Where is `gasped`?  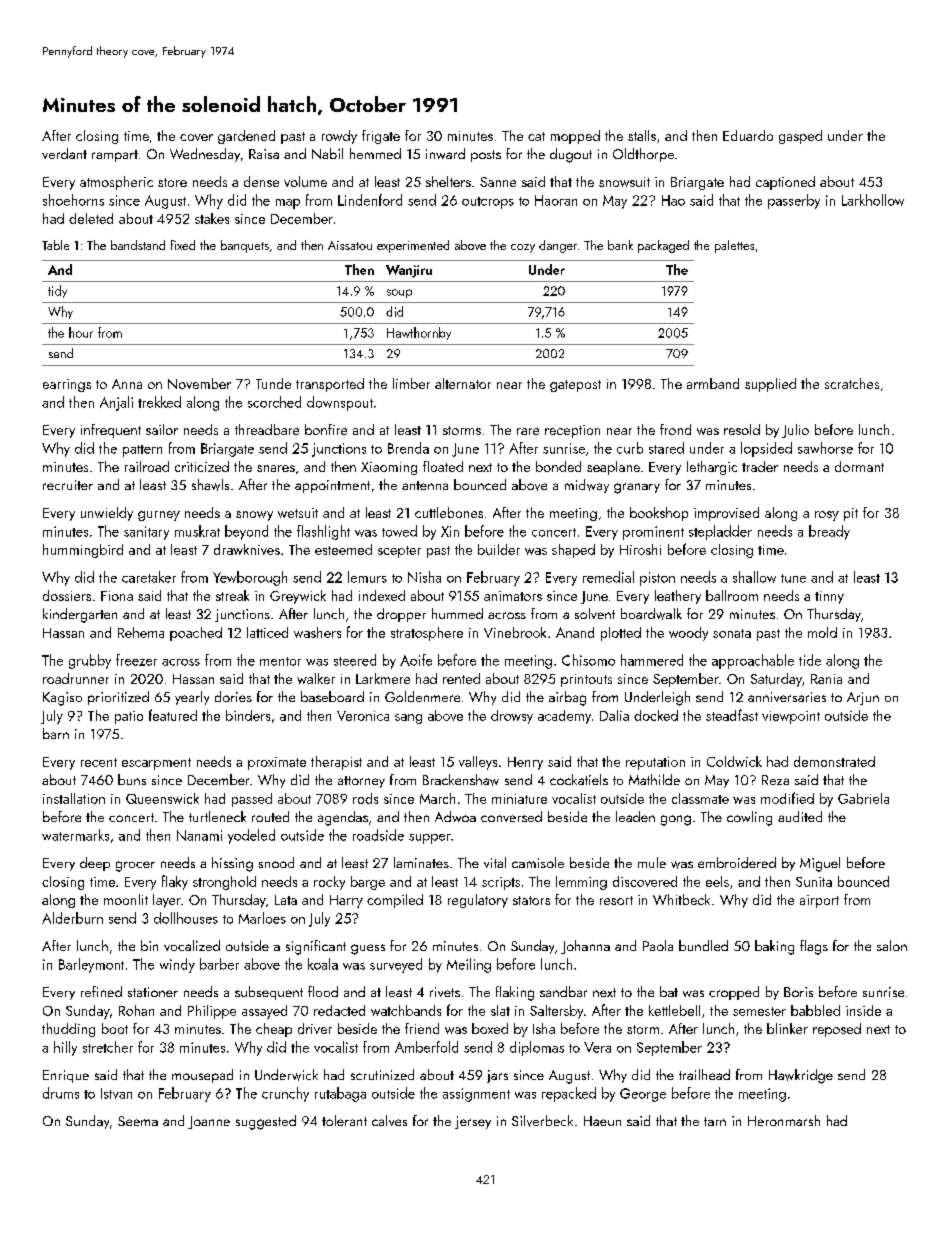 gasped is located at coordinates (800, 137).
